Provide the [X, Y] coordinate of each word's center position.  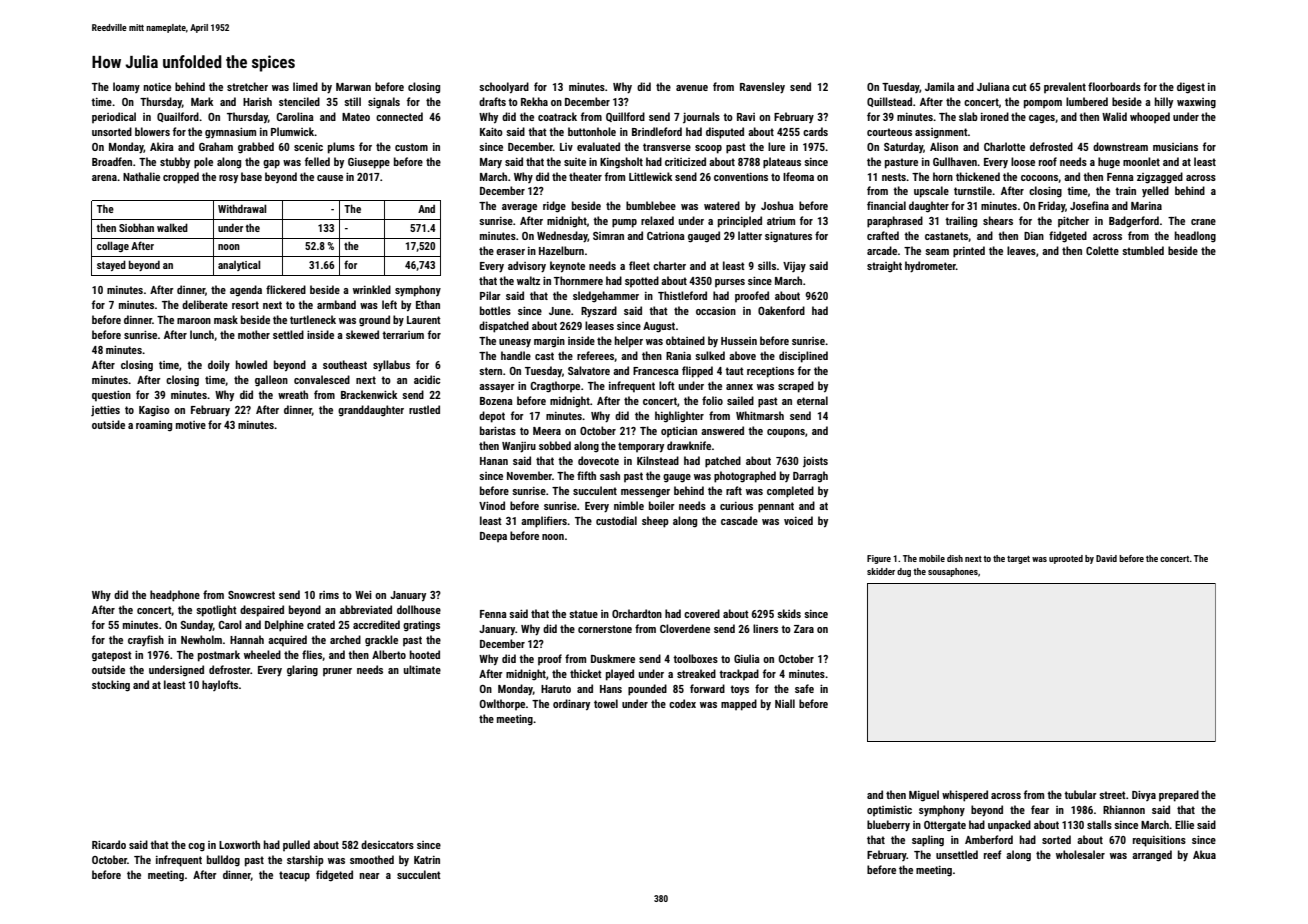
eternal [812, 400]
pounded [647, 690]
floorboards [1114, 86]
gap [271, 164]
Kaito [491, 132]
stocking [111, 686]
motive [191, 425]
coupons [786, 433]
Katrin [427, 860]
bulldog [223, 860]
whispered [965, 796]
